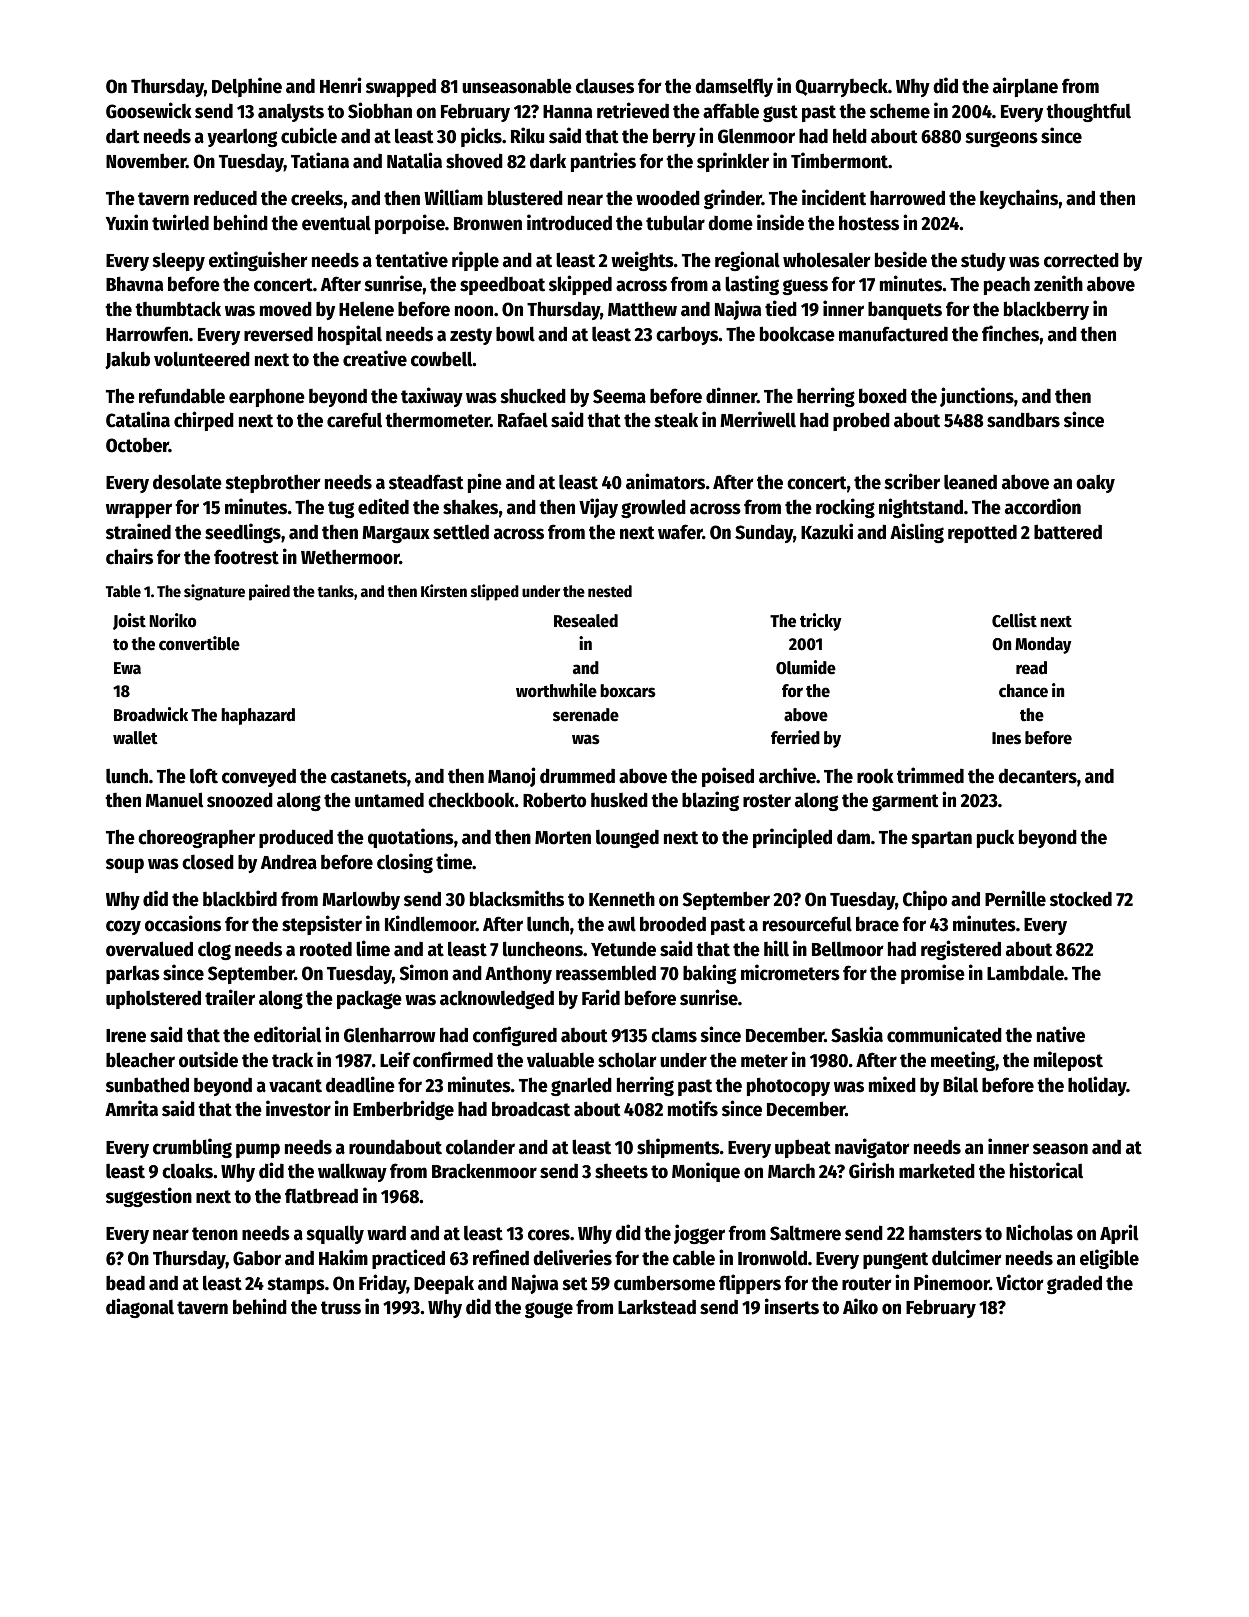 This page has height=1617, width=1249. What do you see at coordinates (502, 285) in the page?
I see `speedboat` at bounding box center [502, 285].
